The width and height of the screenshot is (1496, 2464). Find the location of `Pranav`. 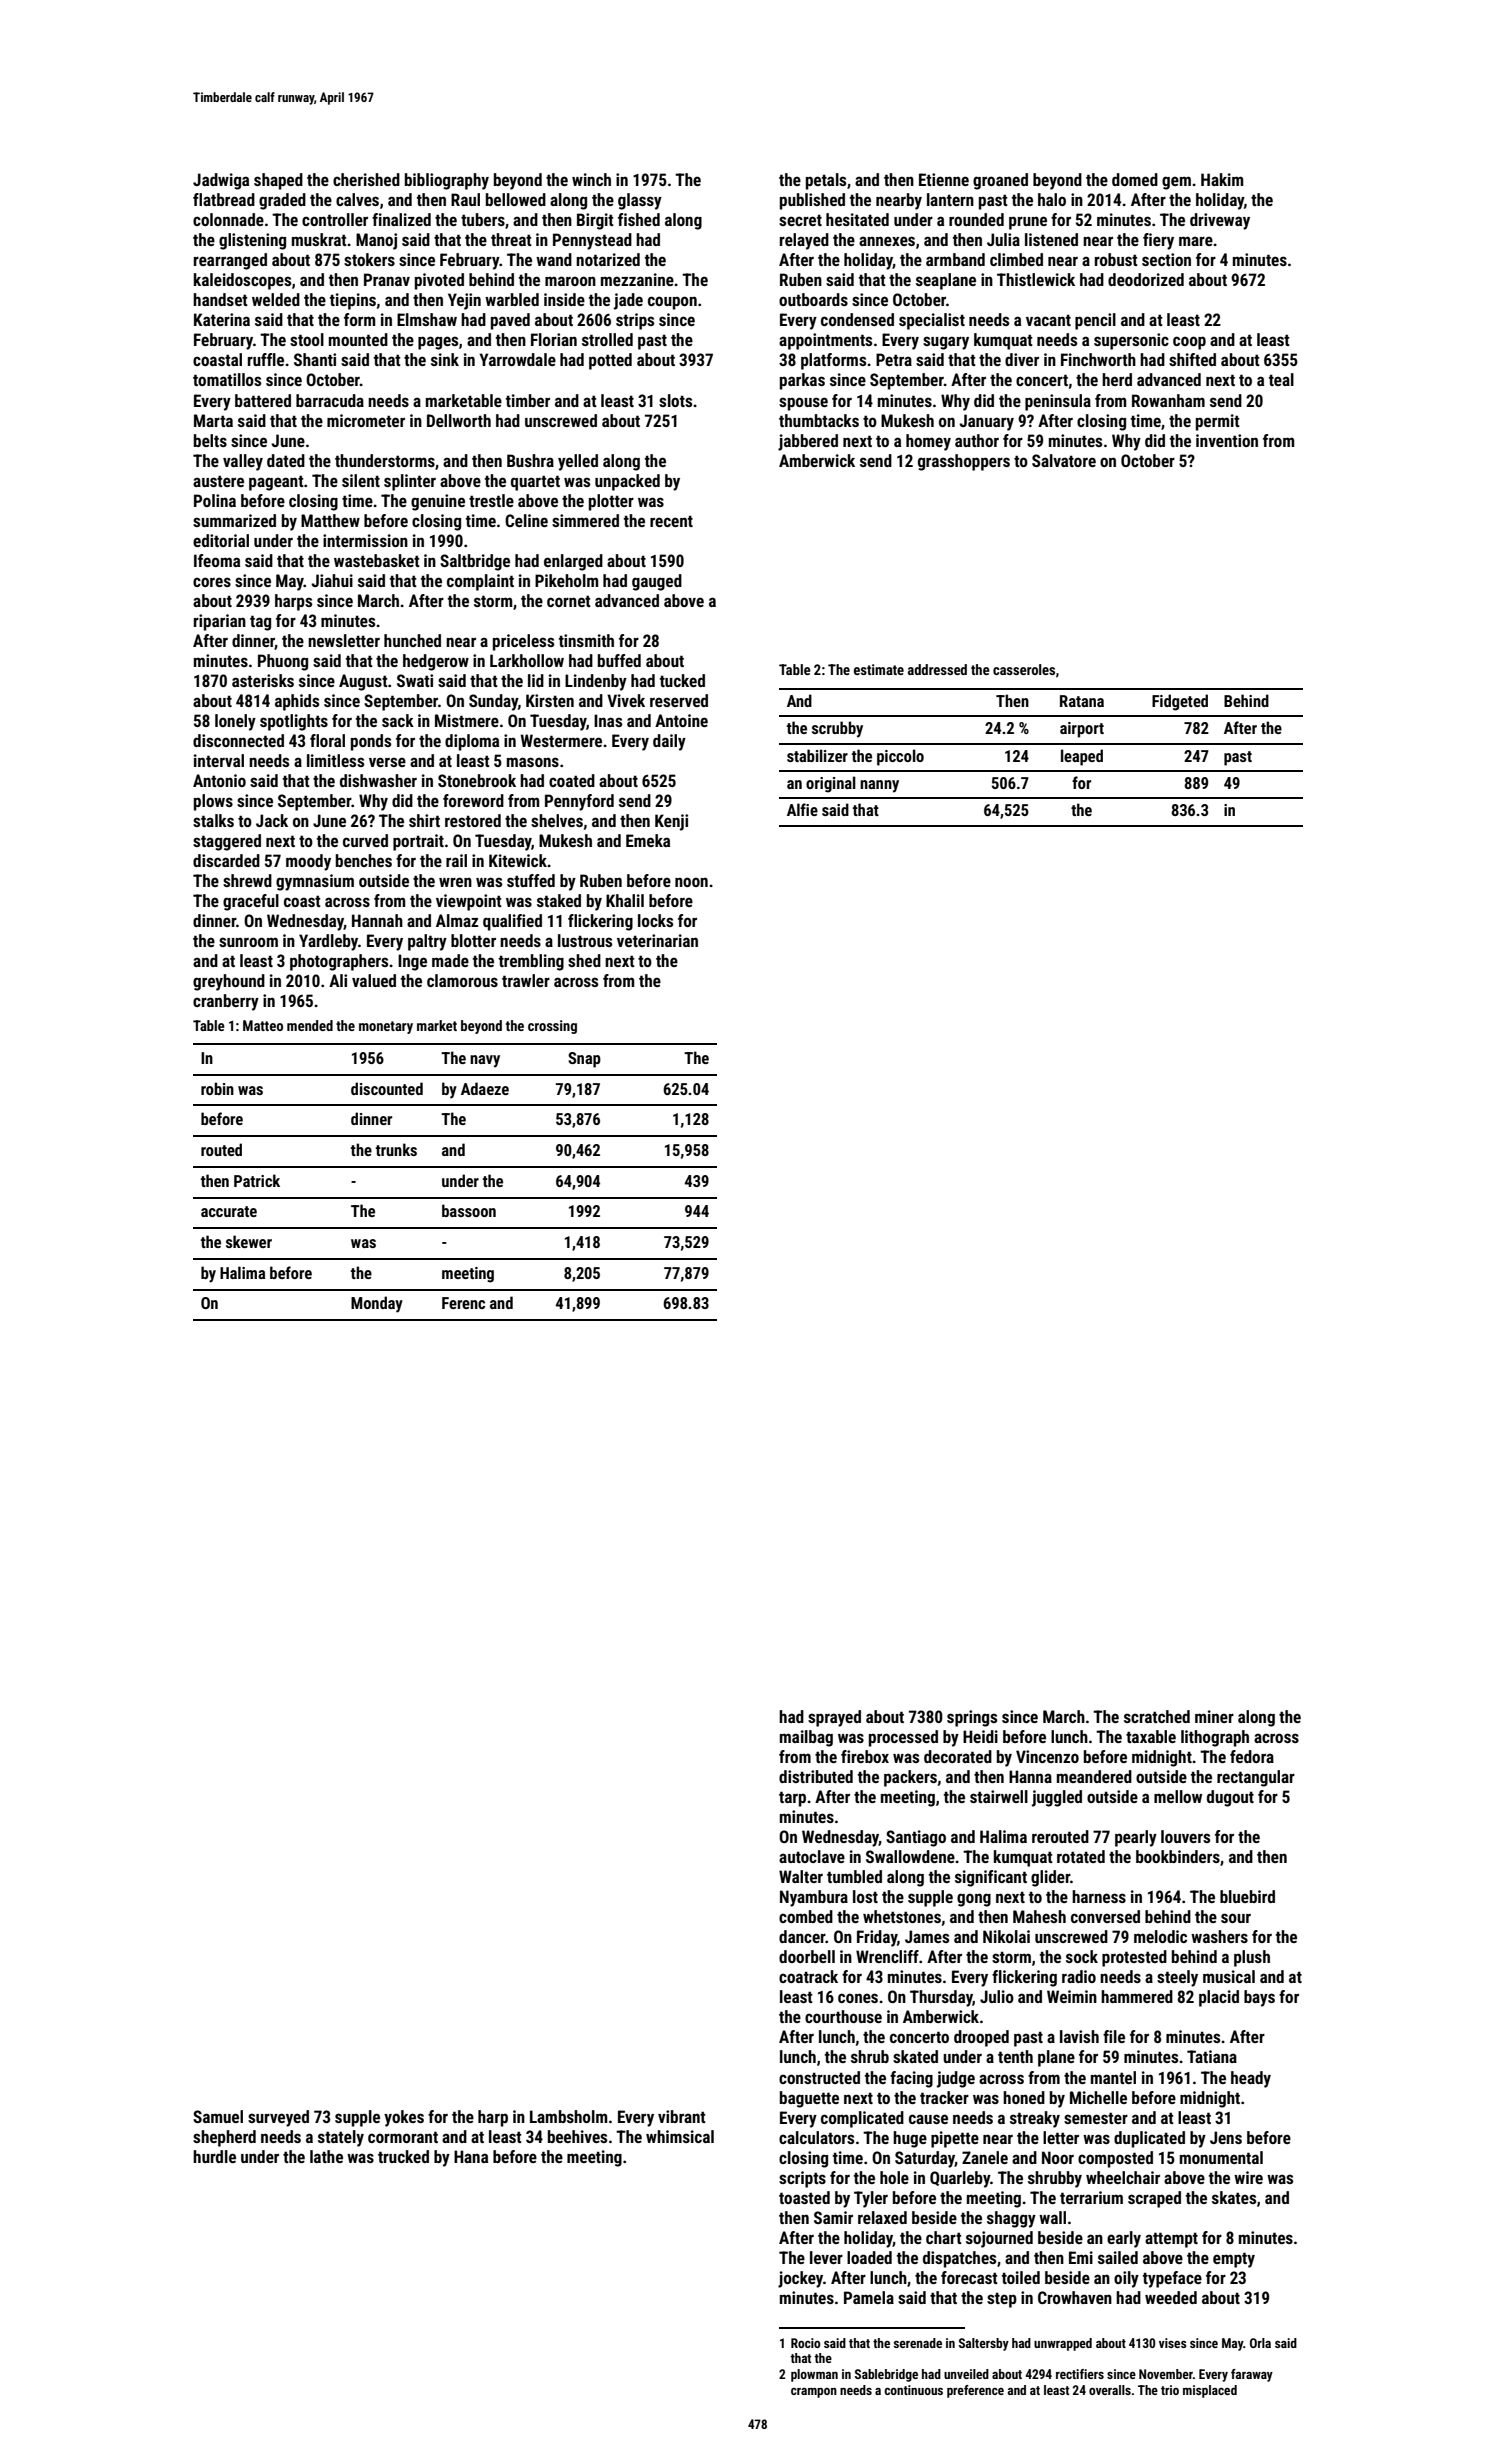

Pranav is located at coordinates (387, 279).
